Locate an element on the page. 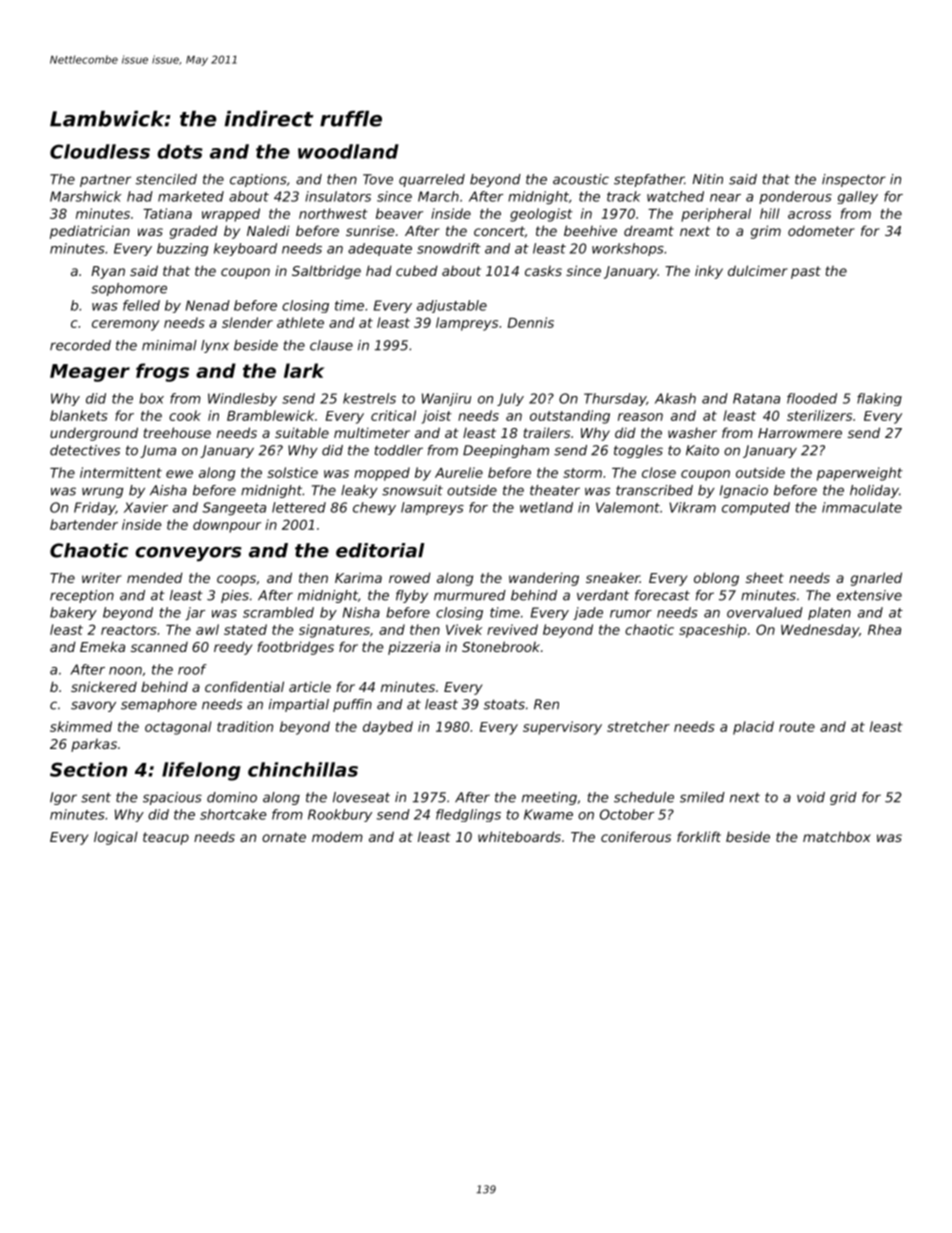 The width and height of the image is (952, 1233). casks is located at coordinates (543, 271).
